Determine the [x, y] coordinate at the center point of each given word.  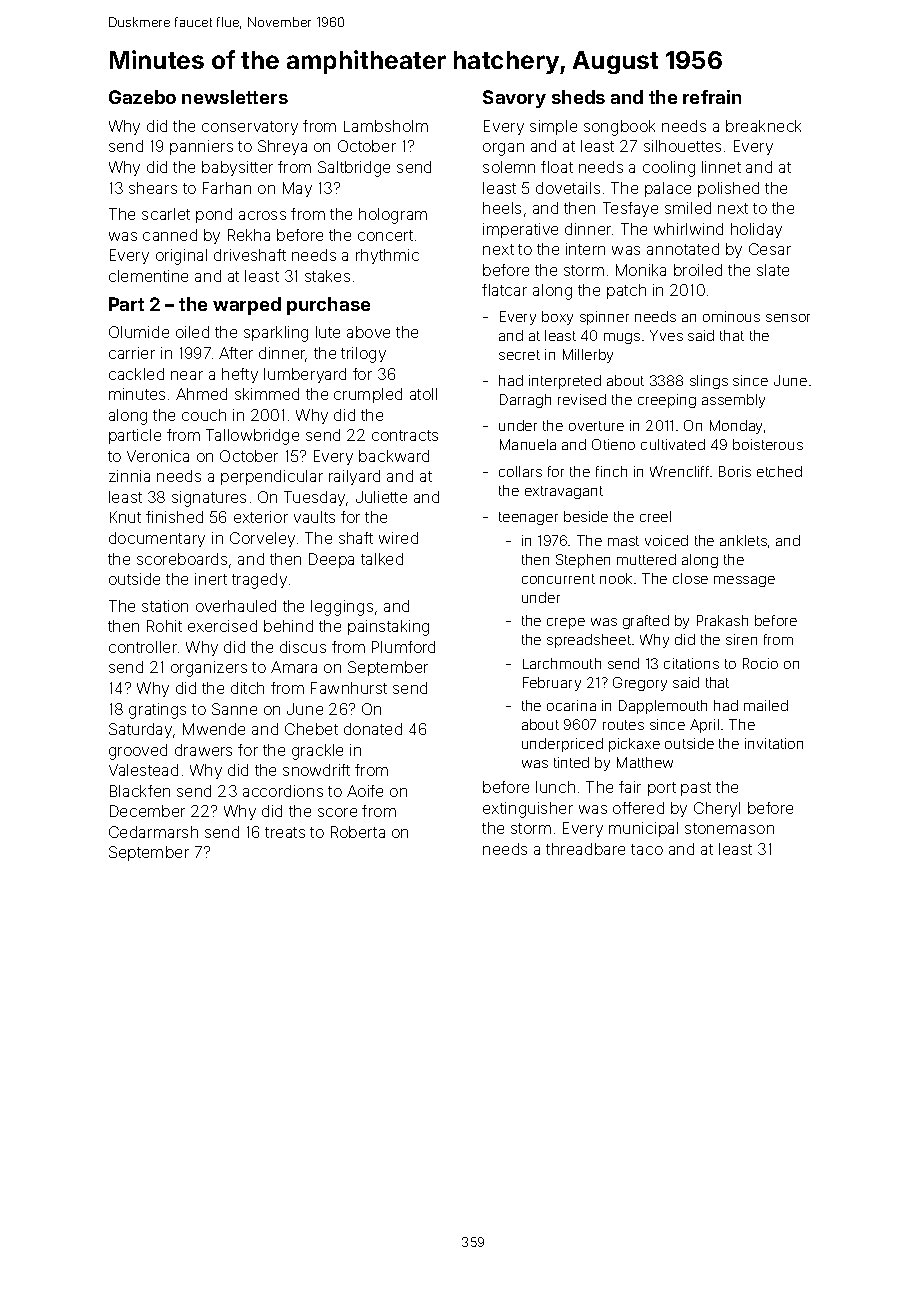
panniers [201, 147]
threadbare [585, 849]
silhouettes [682, 146]
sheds [578, 97]
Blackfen [140, 791]
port [662, 789]
